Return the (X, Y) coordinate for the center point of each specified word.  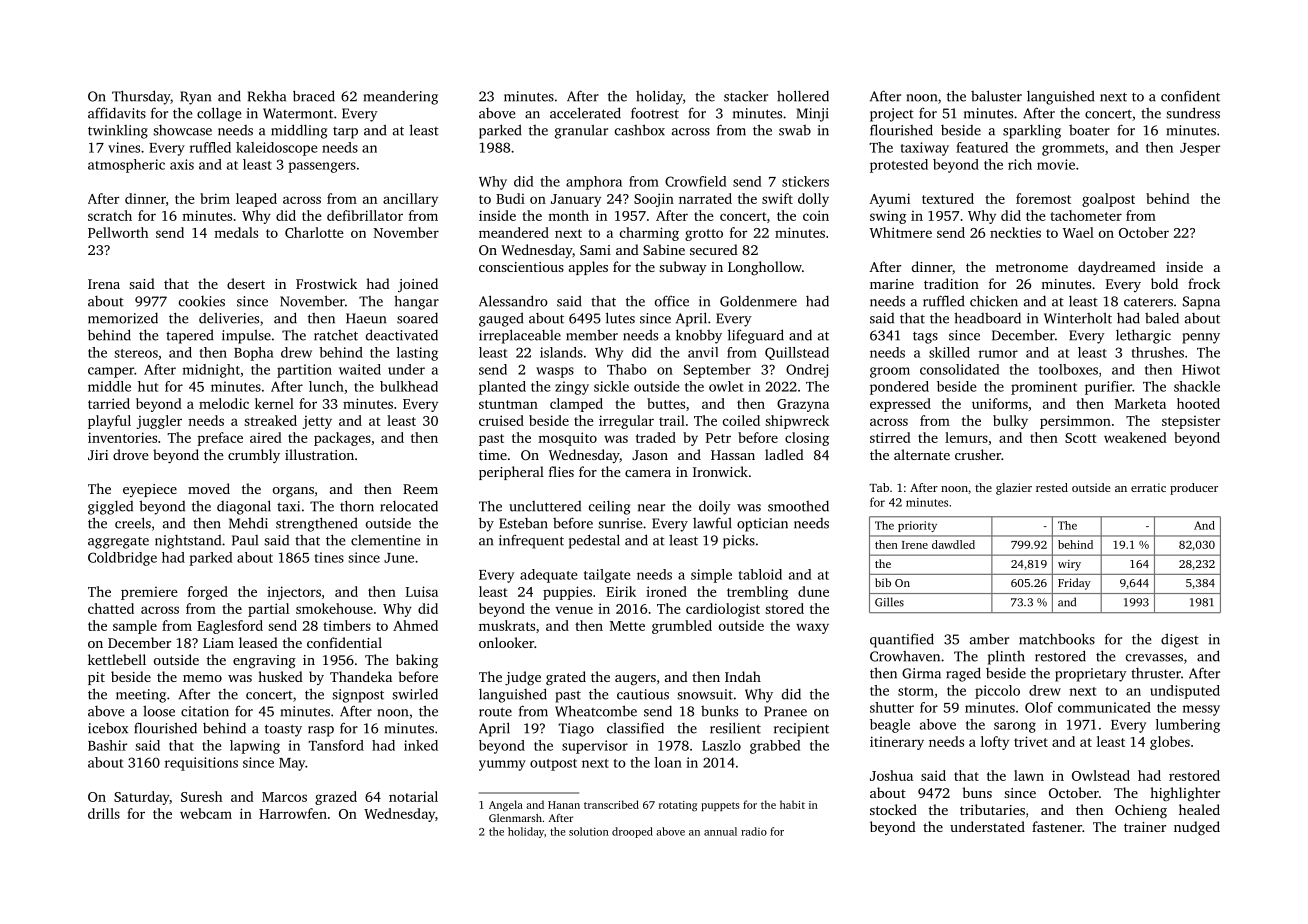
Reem (420, 489)
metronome (1032, 267)
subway (683, 268)
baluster (996, 96)
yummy (502, 765)
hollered (803, 96)
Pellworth (118, 232)
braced (314, 96)
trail (672, 420)
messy (1201, 710)
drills (104, 813)
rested (1052, 487)
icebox (108, 728)
